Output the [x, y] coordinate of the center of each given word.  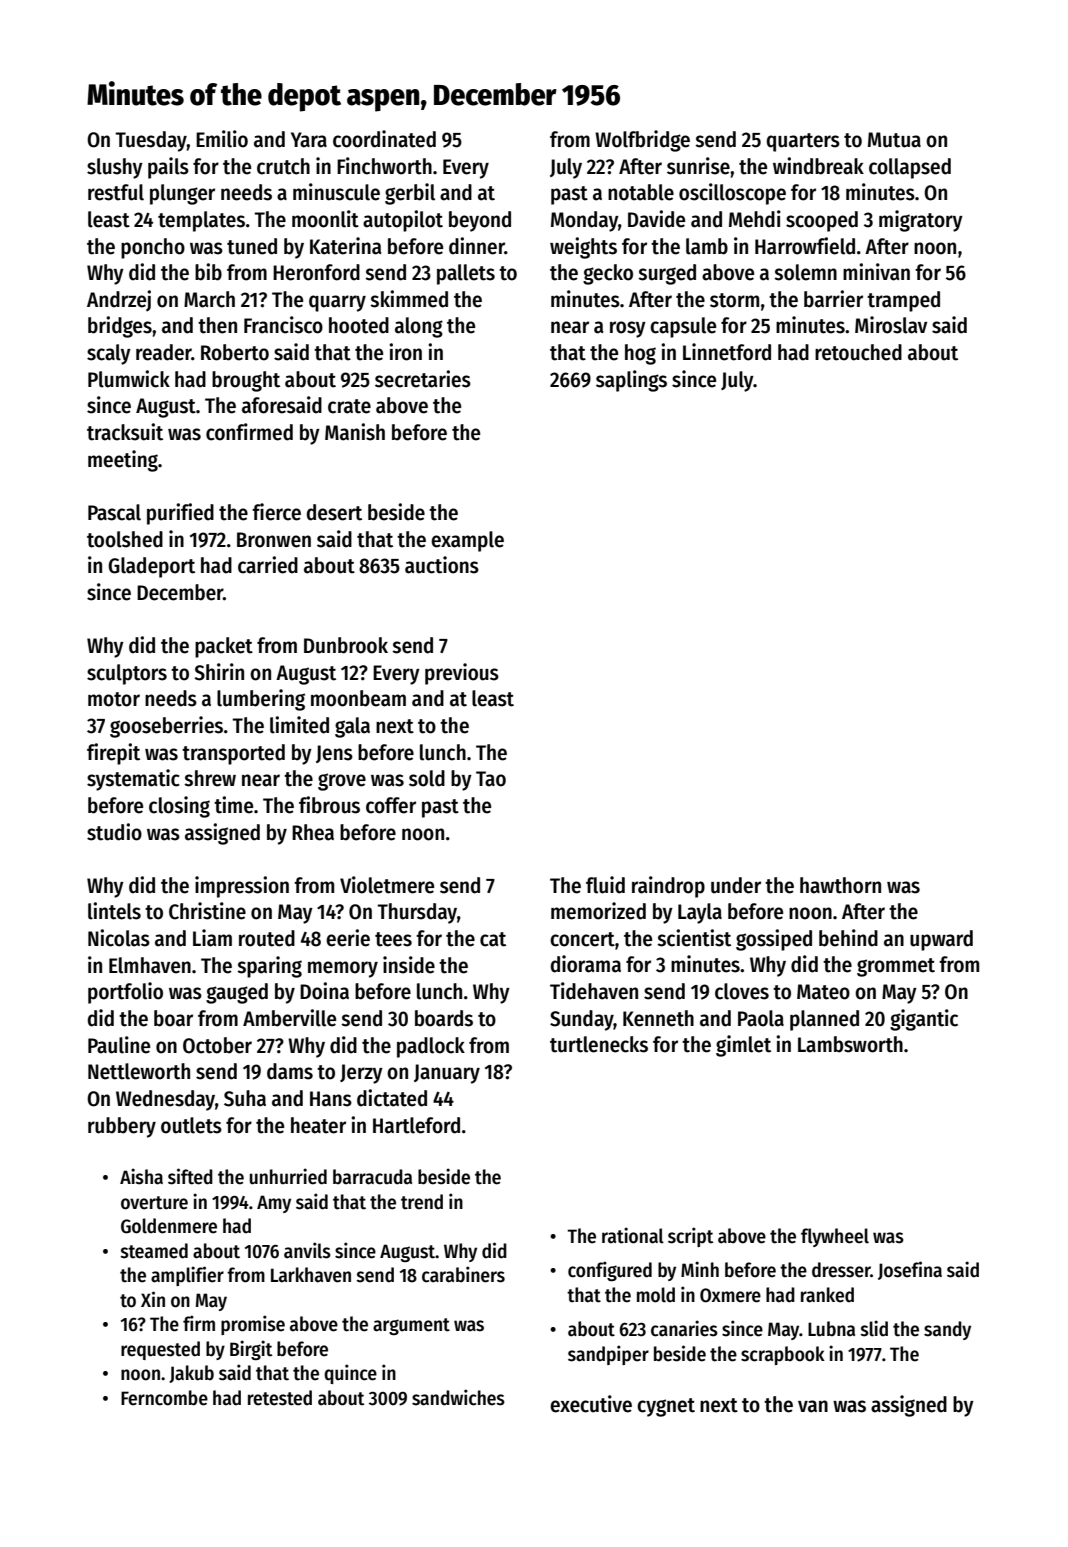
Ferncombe [164, 1398]
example [467, 541]
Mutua [894, 140]
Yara [309, 140]
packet [224, 647]
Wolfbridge [642, 141]
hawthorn [840, 885]
